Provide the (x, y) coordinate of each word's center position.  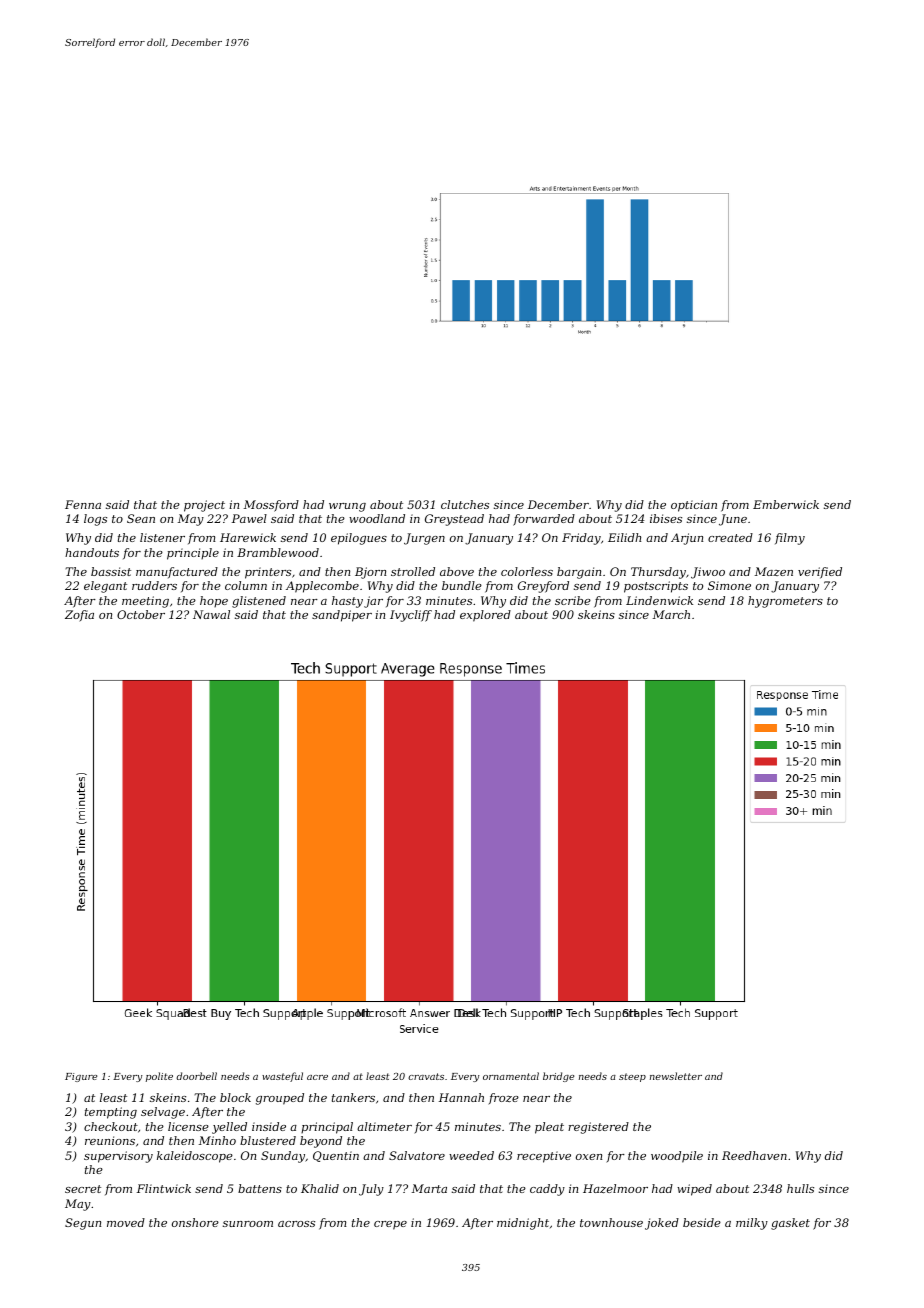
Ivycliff (411, 616)
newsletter (676, 1076)
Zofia (79, 616)
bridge (558, 1077)
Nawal (211, 614)
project (204, 506)
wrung (347, 507)
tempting (111, 1113)
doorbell (196, 1076)
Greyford (543, 587)
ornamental (511, 1076)
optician (694, 506)
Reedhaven (754, 1155)
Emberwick (786, 504)
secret (83, 1189)
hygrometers (785, 602)
